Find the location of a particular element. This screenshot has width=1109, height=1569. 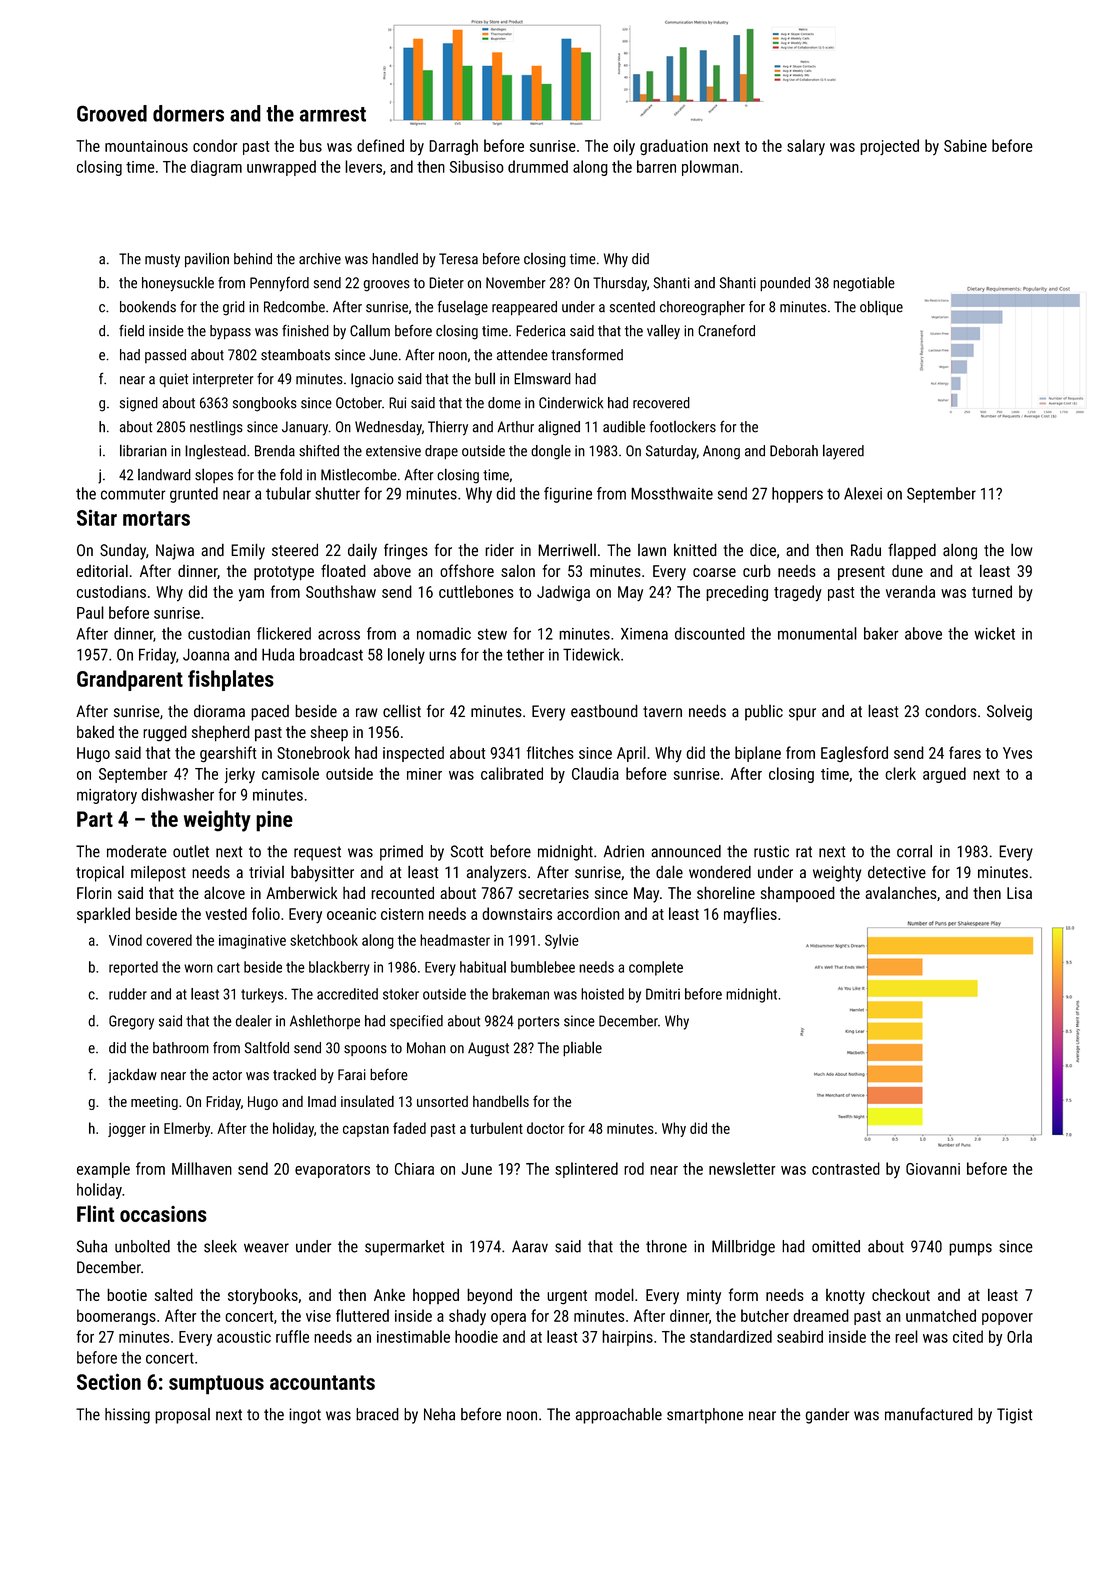

broadcast is located at coordinates (331, 654).
